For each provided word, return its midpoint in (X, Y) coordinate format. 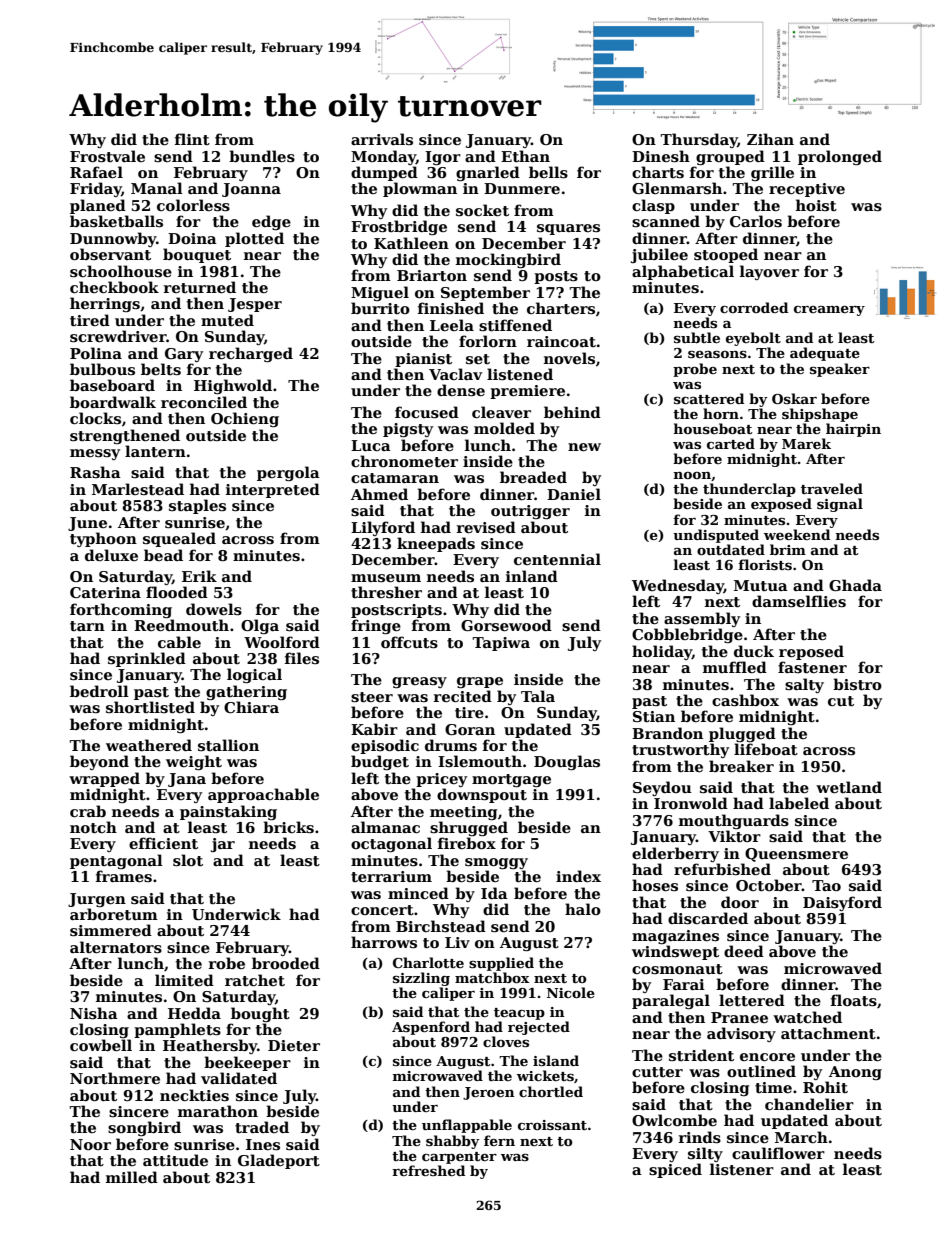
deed (744, 951)
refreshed (428, 1170)
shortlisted (150, 707)
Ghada (855, 585)
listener (742, 1169)
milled (132, 1177)
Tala (538, 696)
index (578, 876)
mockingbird (508, 260)
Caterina (105, 592)
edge (271, 222)
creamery (829, 311)
